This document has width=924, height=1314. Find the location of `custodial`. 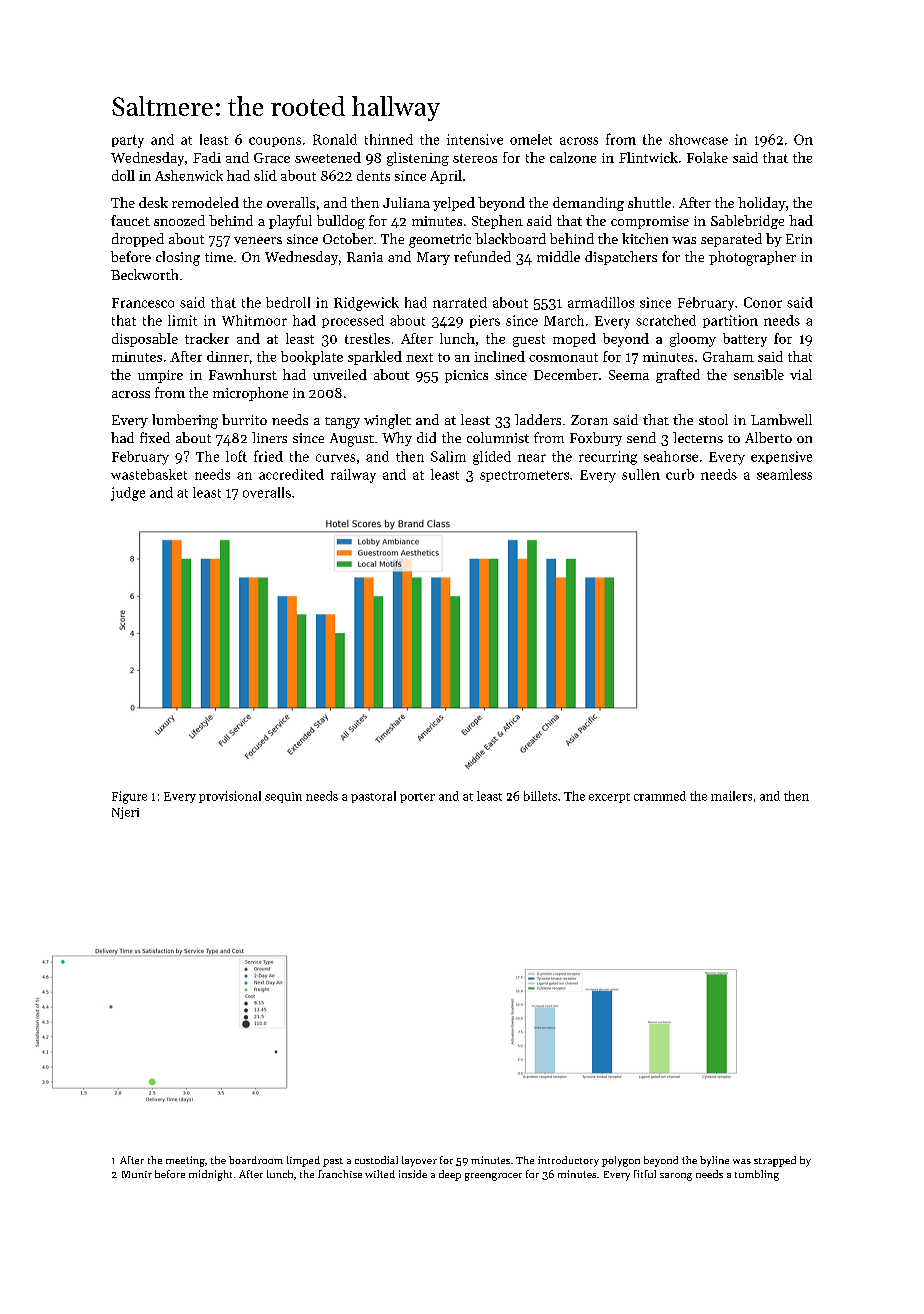

custodial is located at coordinates (376, 1160).
